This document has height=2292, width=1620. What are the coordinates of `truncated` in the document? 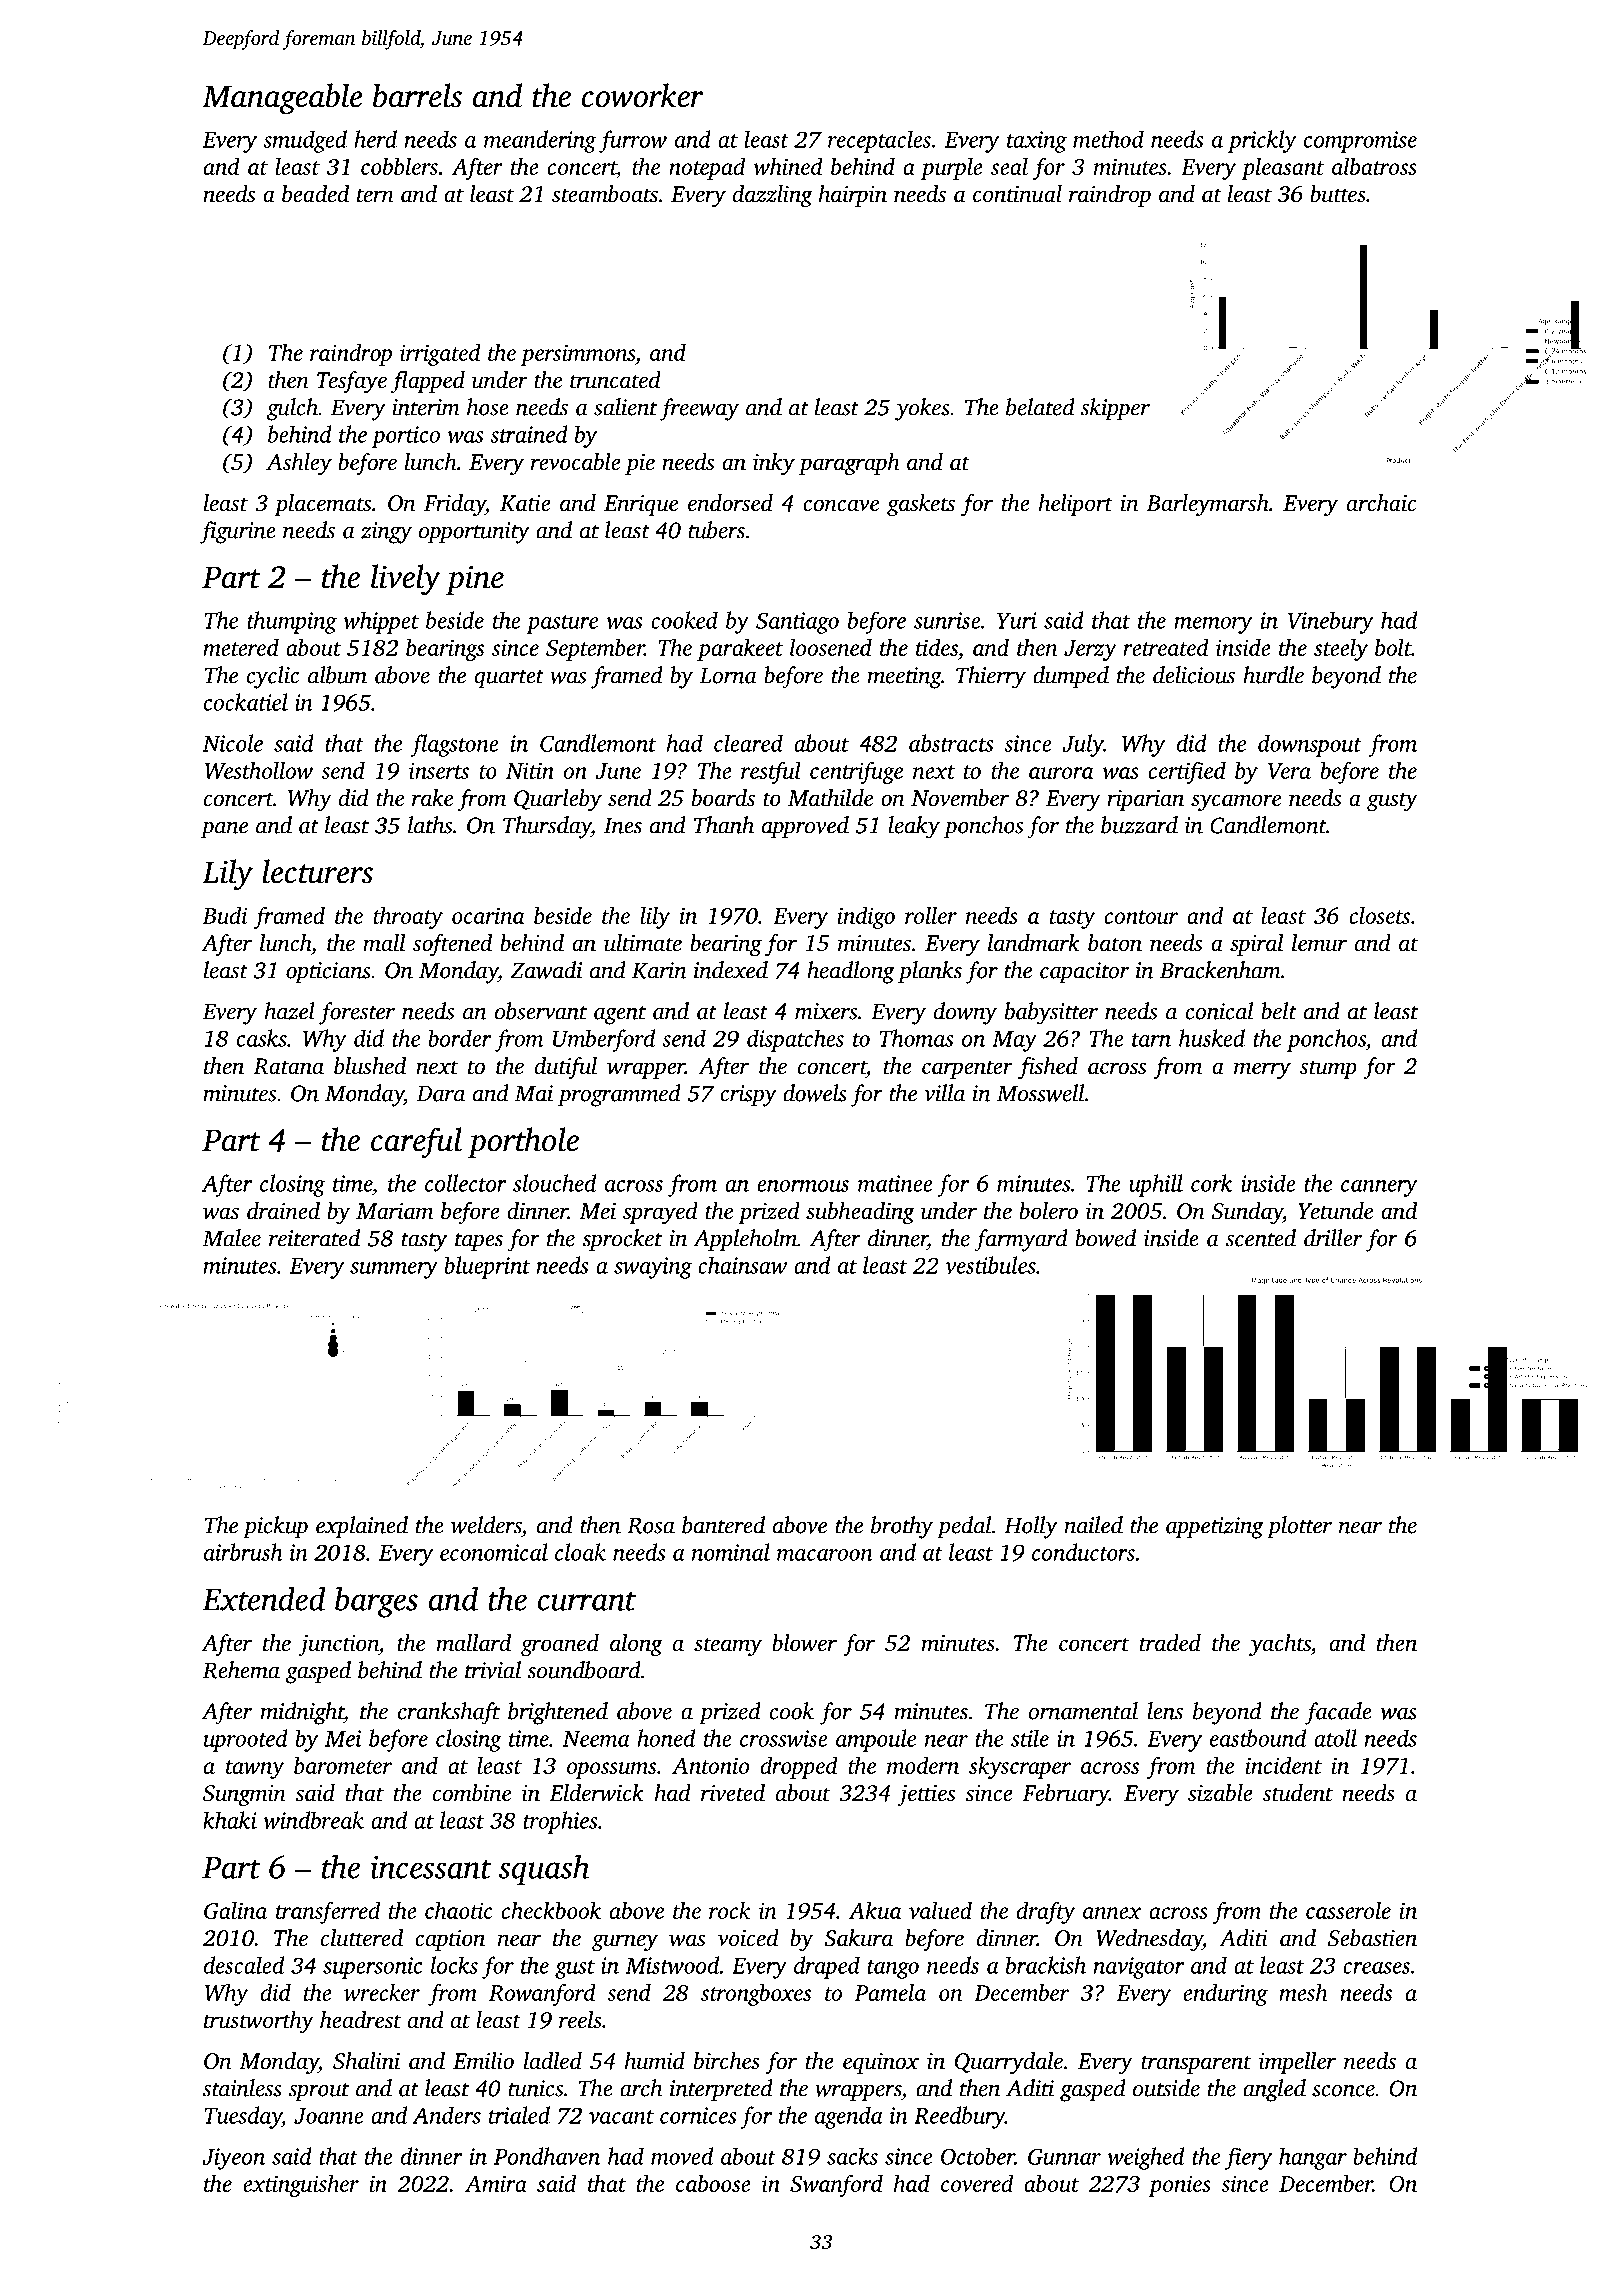 It's located at (615, 380).
